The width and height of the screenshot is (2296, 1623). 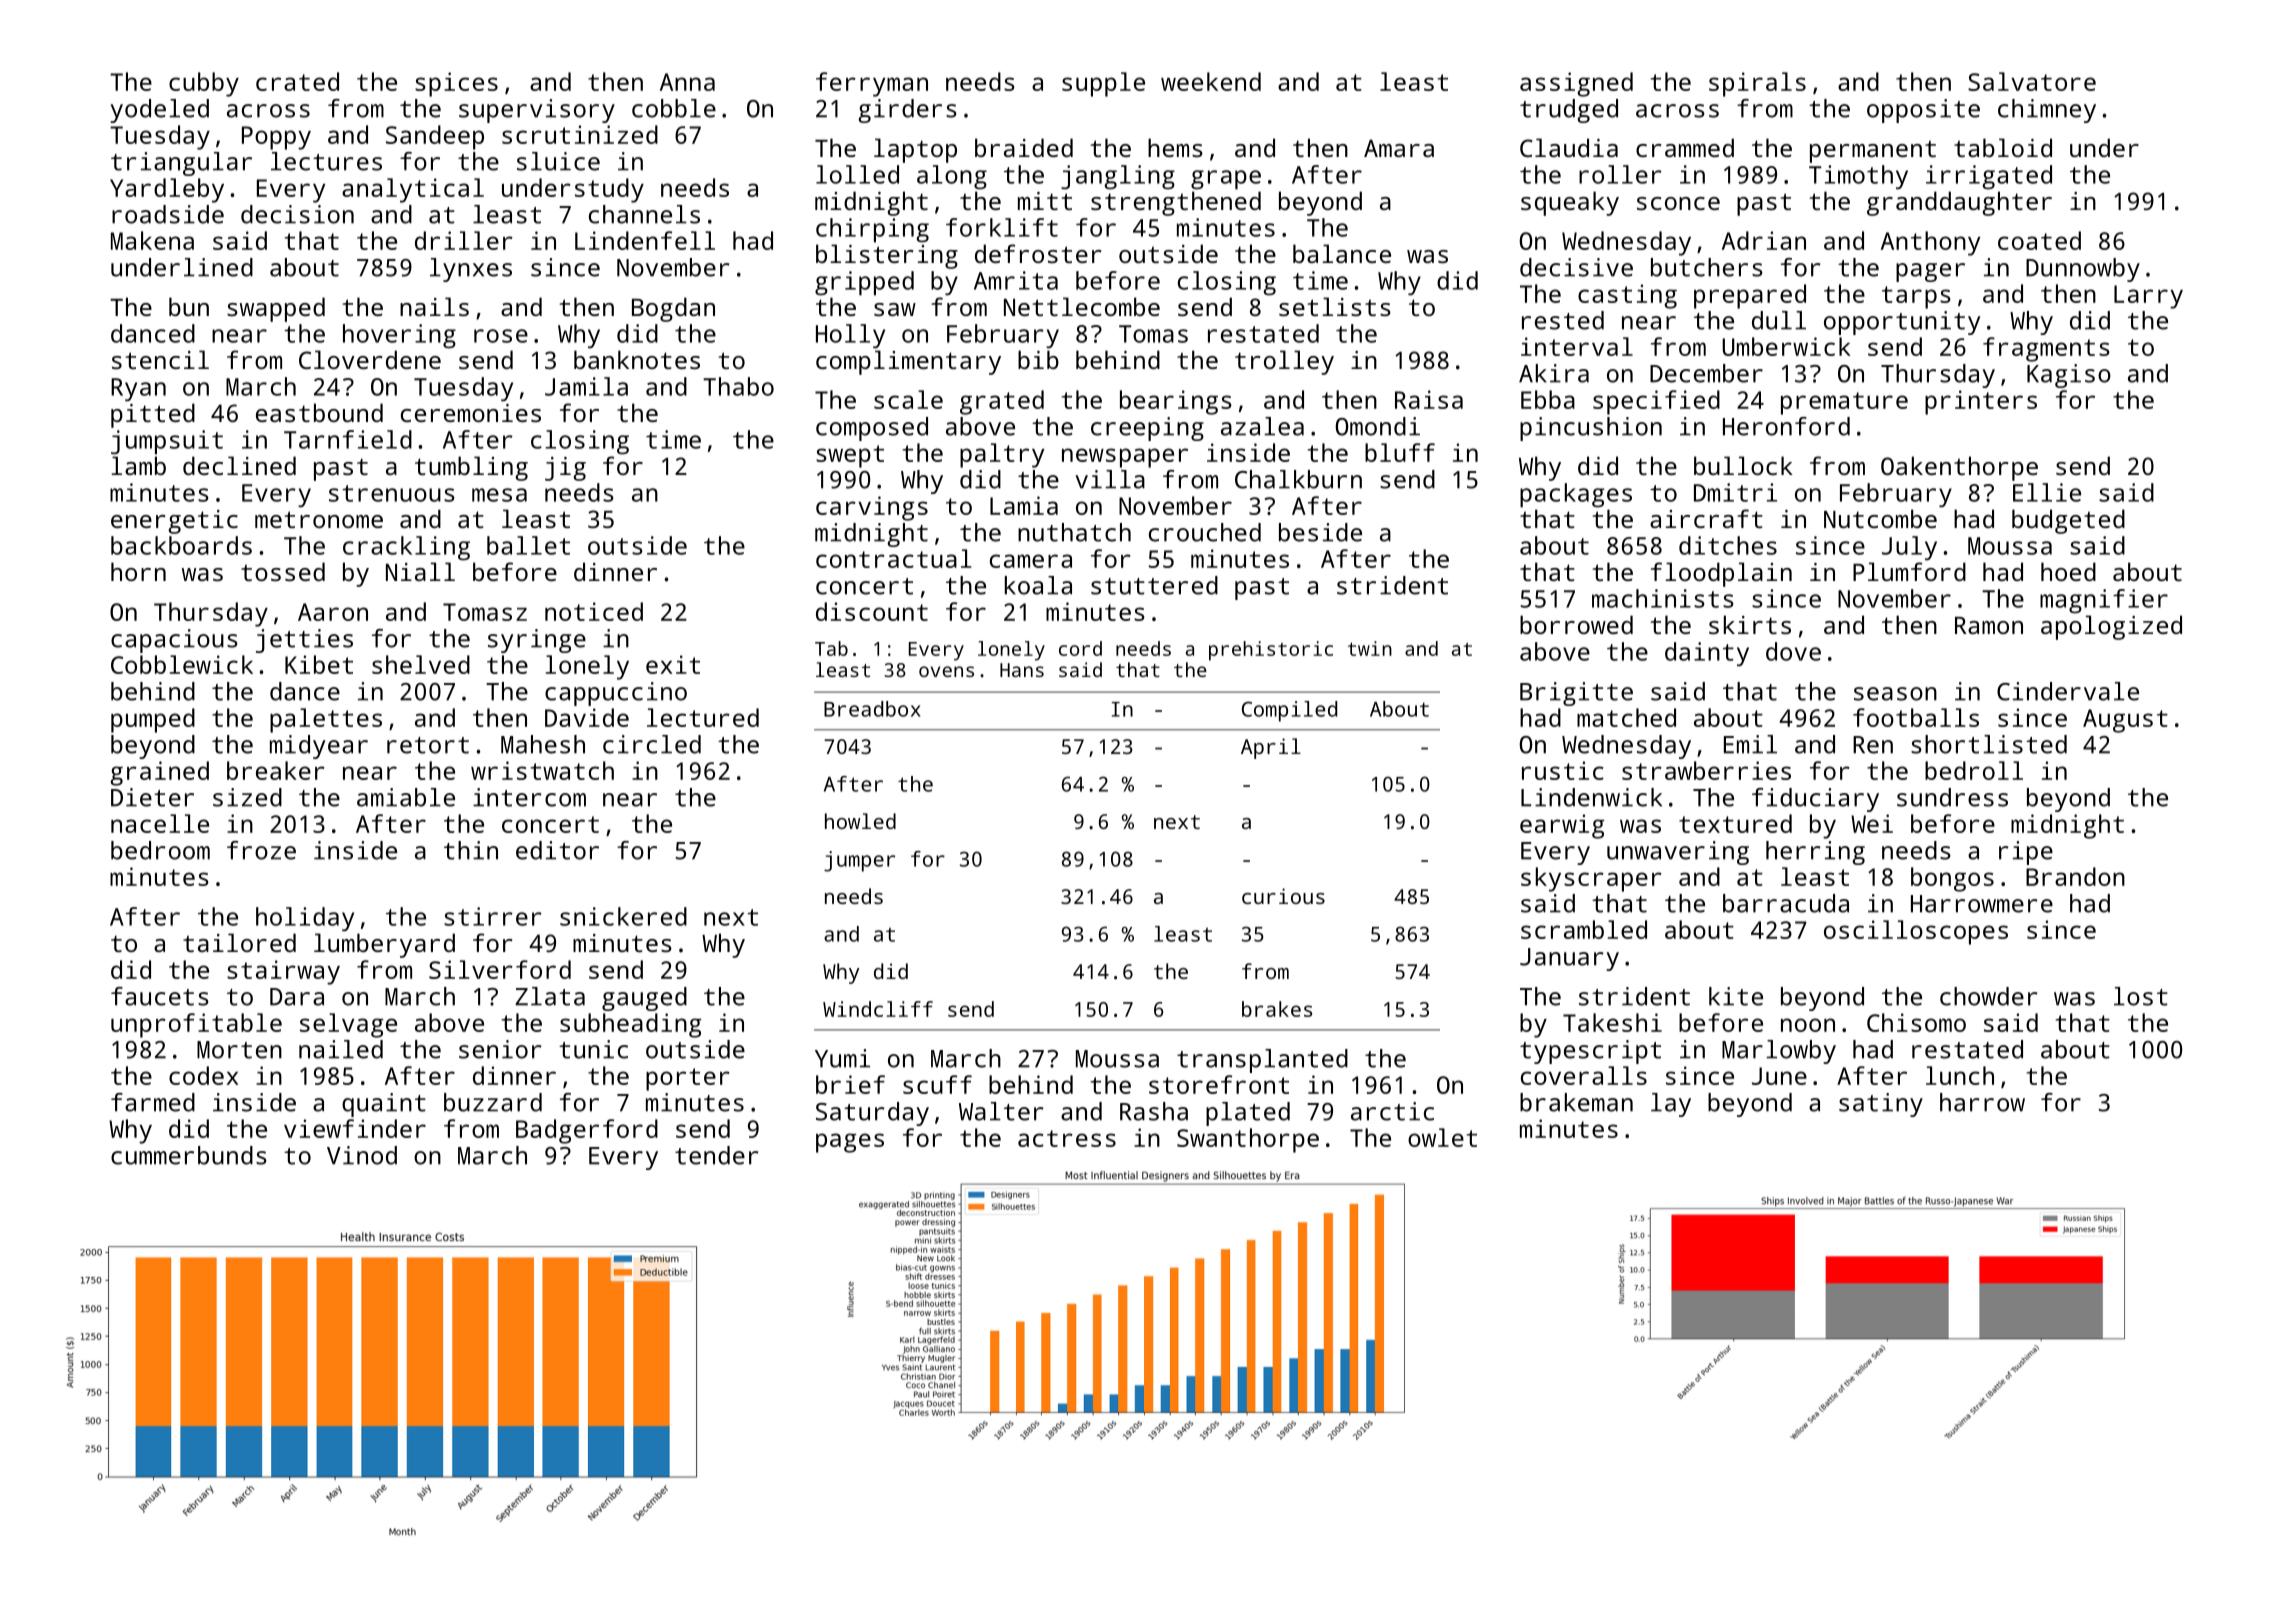 What do you see at coordinates (1881, 1105) in the screenshot?
I see `satiny` at bounding box center [1881, 1105].
